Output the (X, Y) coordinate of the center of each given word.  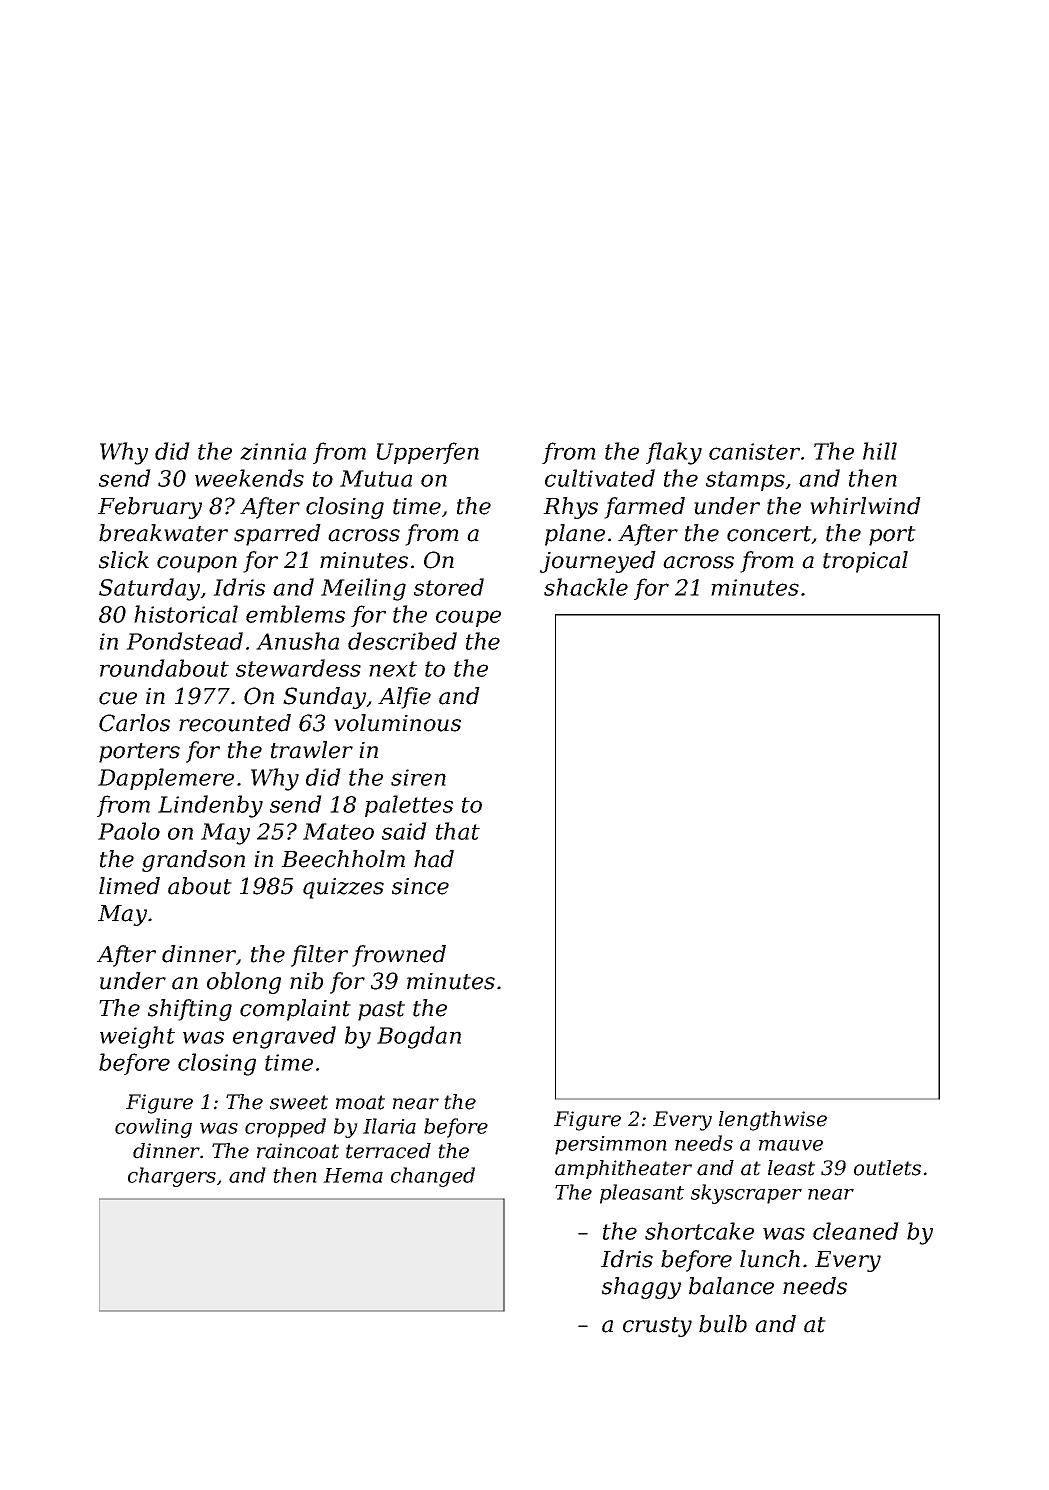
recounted (235, 723)
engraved (284, 1037)
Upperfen (428, 453)
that (458, 831)
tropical (865, 562)
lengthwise (773, 1121)
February (150, 508)
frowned (399, 956)
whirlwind (865, 506)
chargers (172, 1177)
